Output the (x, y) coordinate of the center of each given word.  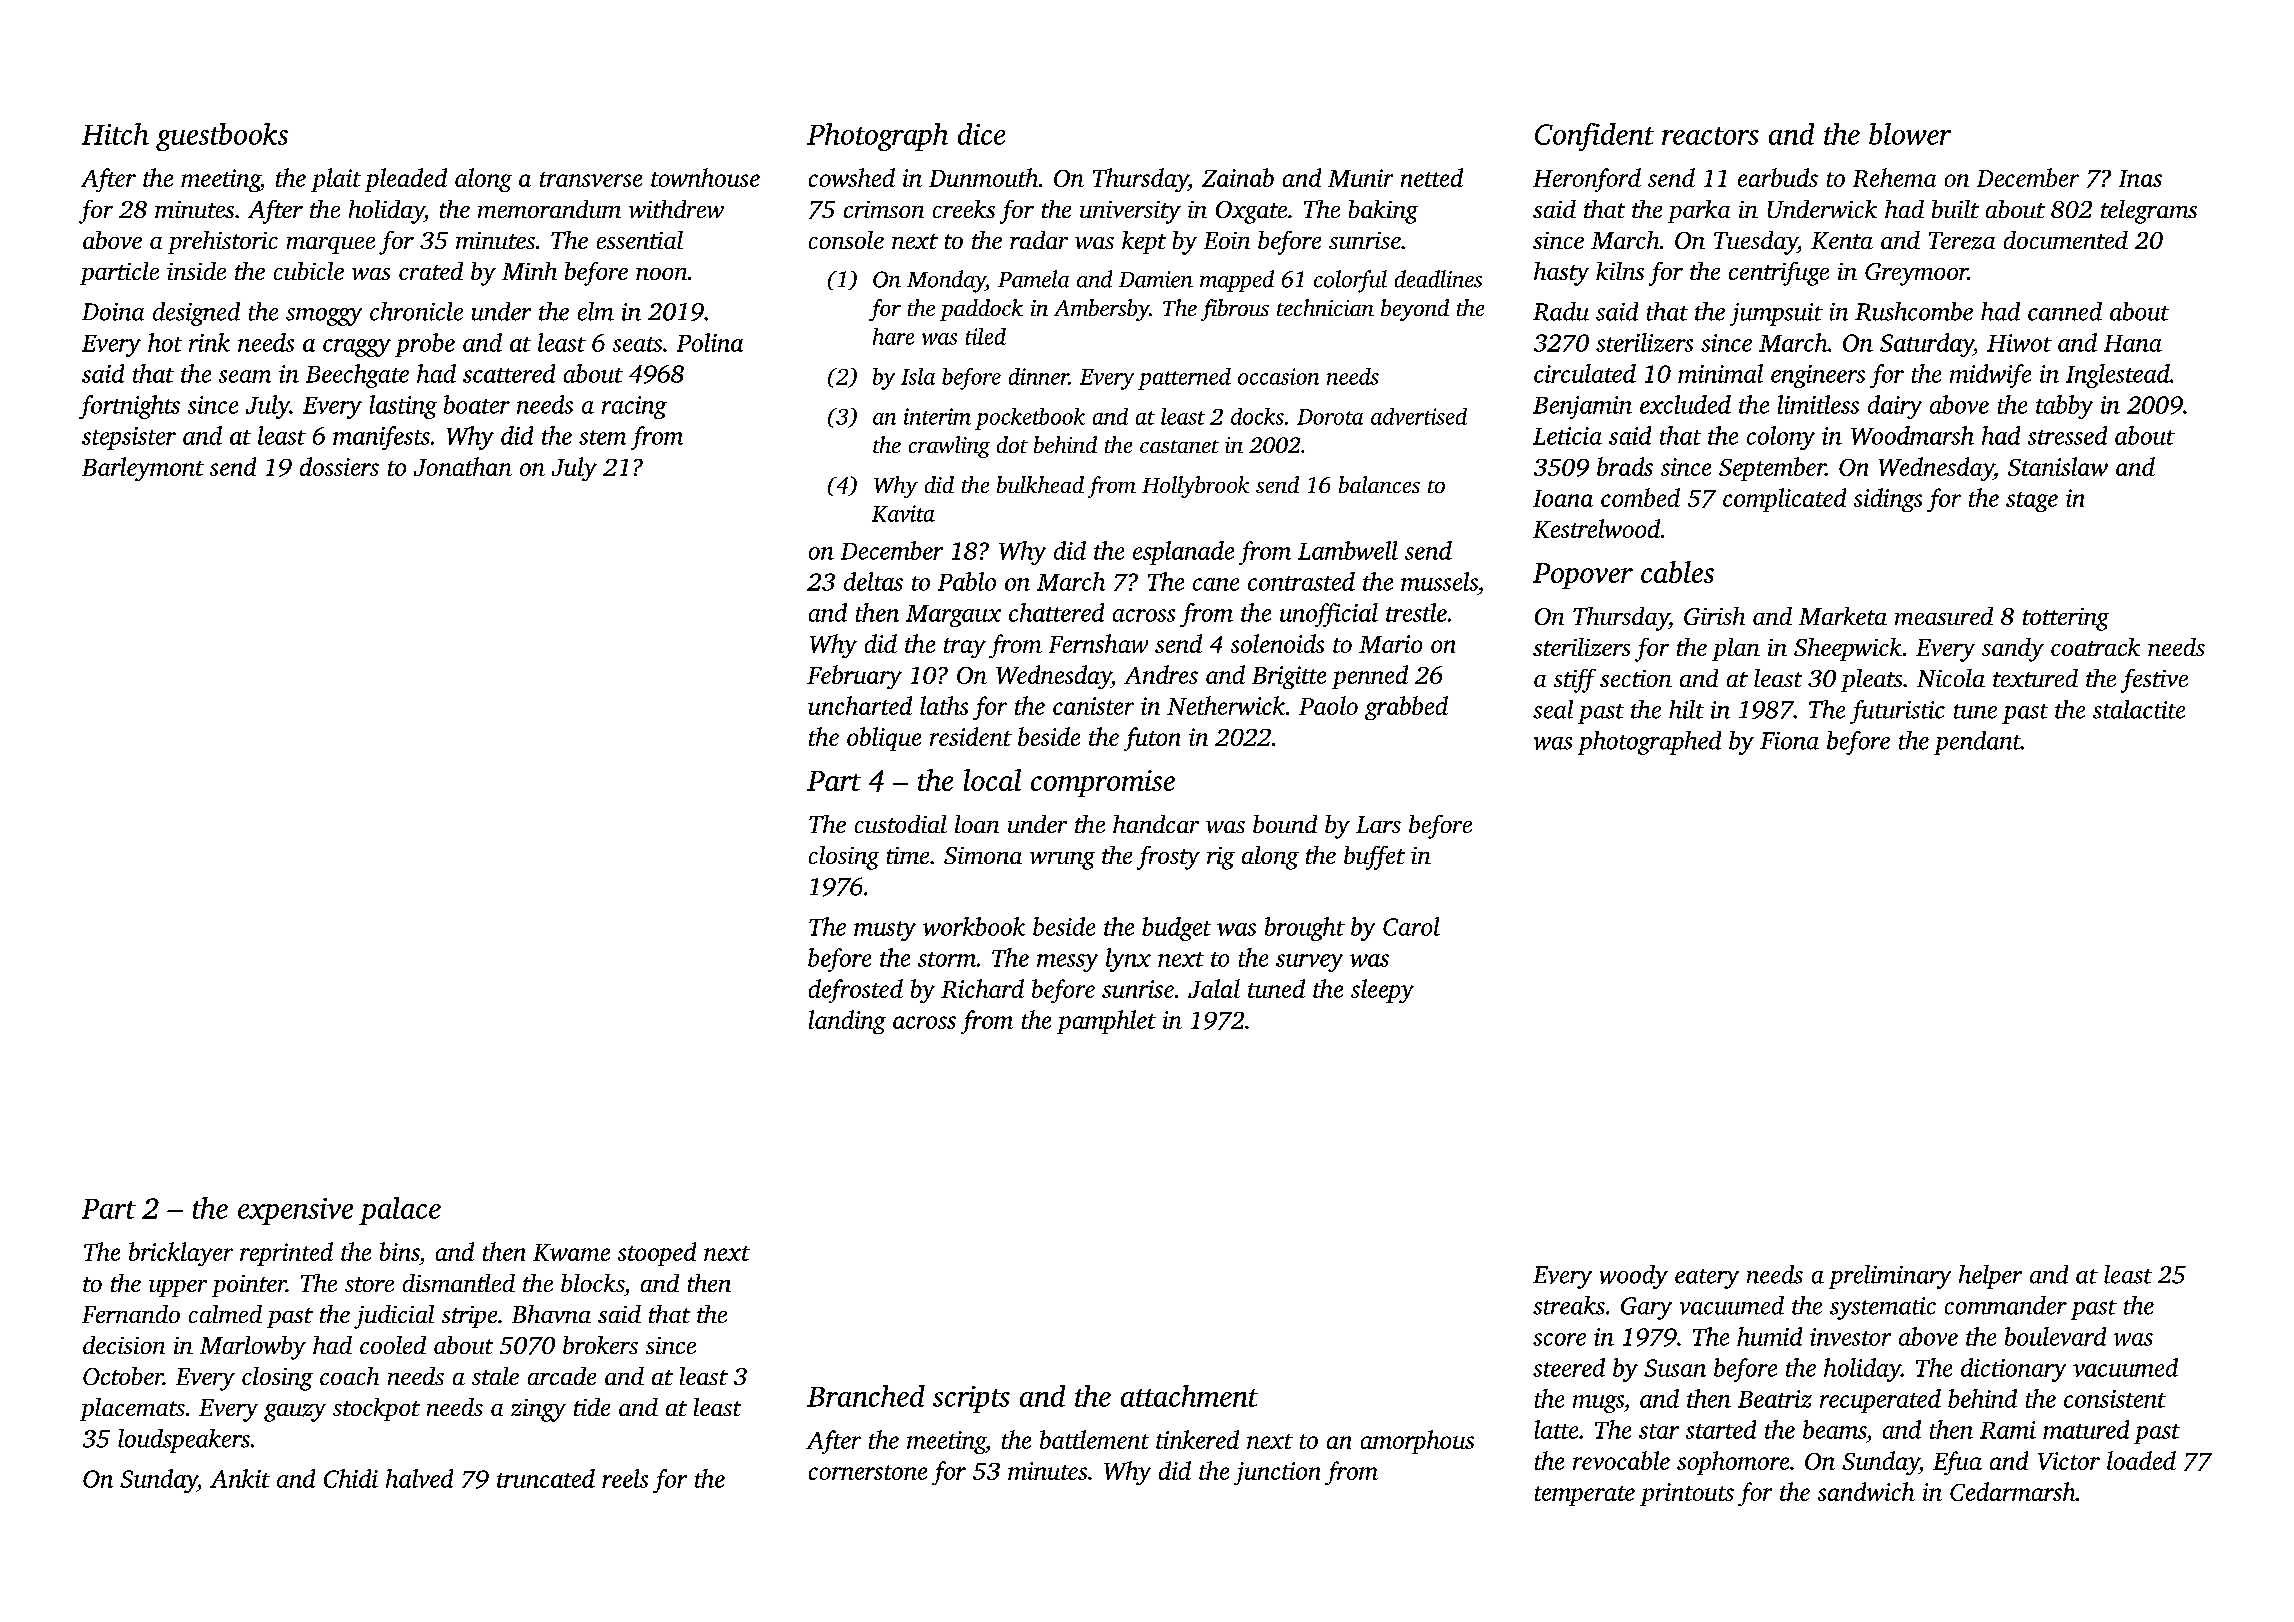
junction (1277, 1473)
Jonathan (463, 466)
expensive (295, 1211)
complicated (1784, 500)
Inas (2140, 178)
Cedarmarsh (2013, 1491)
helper (1990, 1277)
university (1130, 212)
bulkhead (1040, 484)
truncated (546, 1478)
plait (336, 180)
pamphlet (1106, 1022)
